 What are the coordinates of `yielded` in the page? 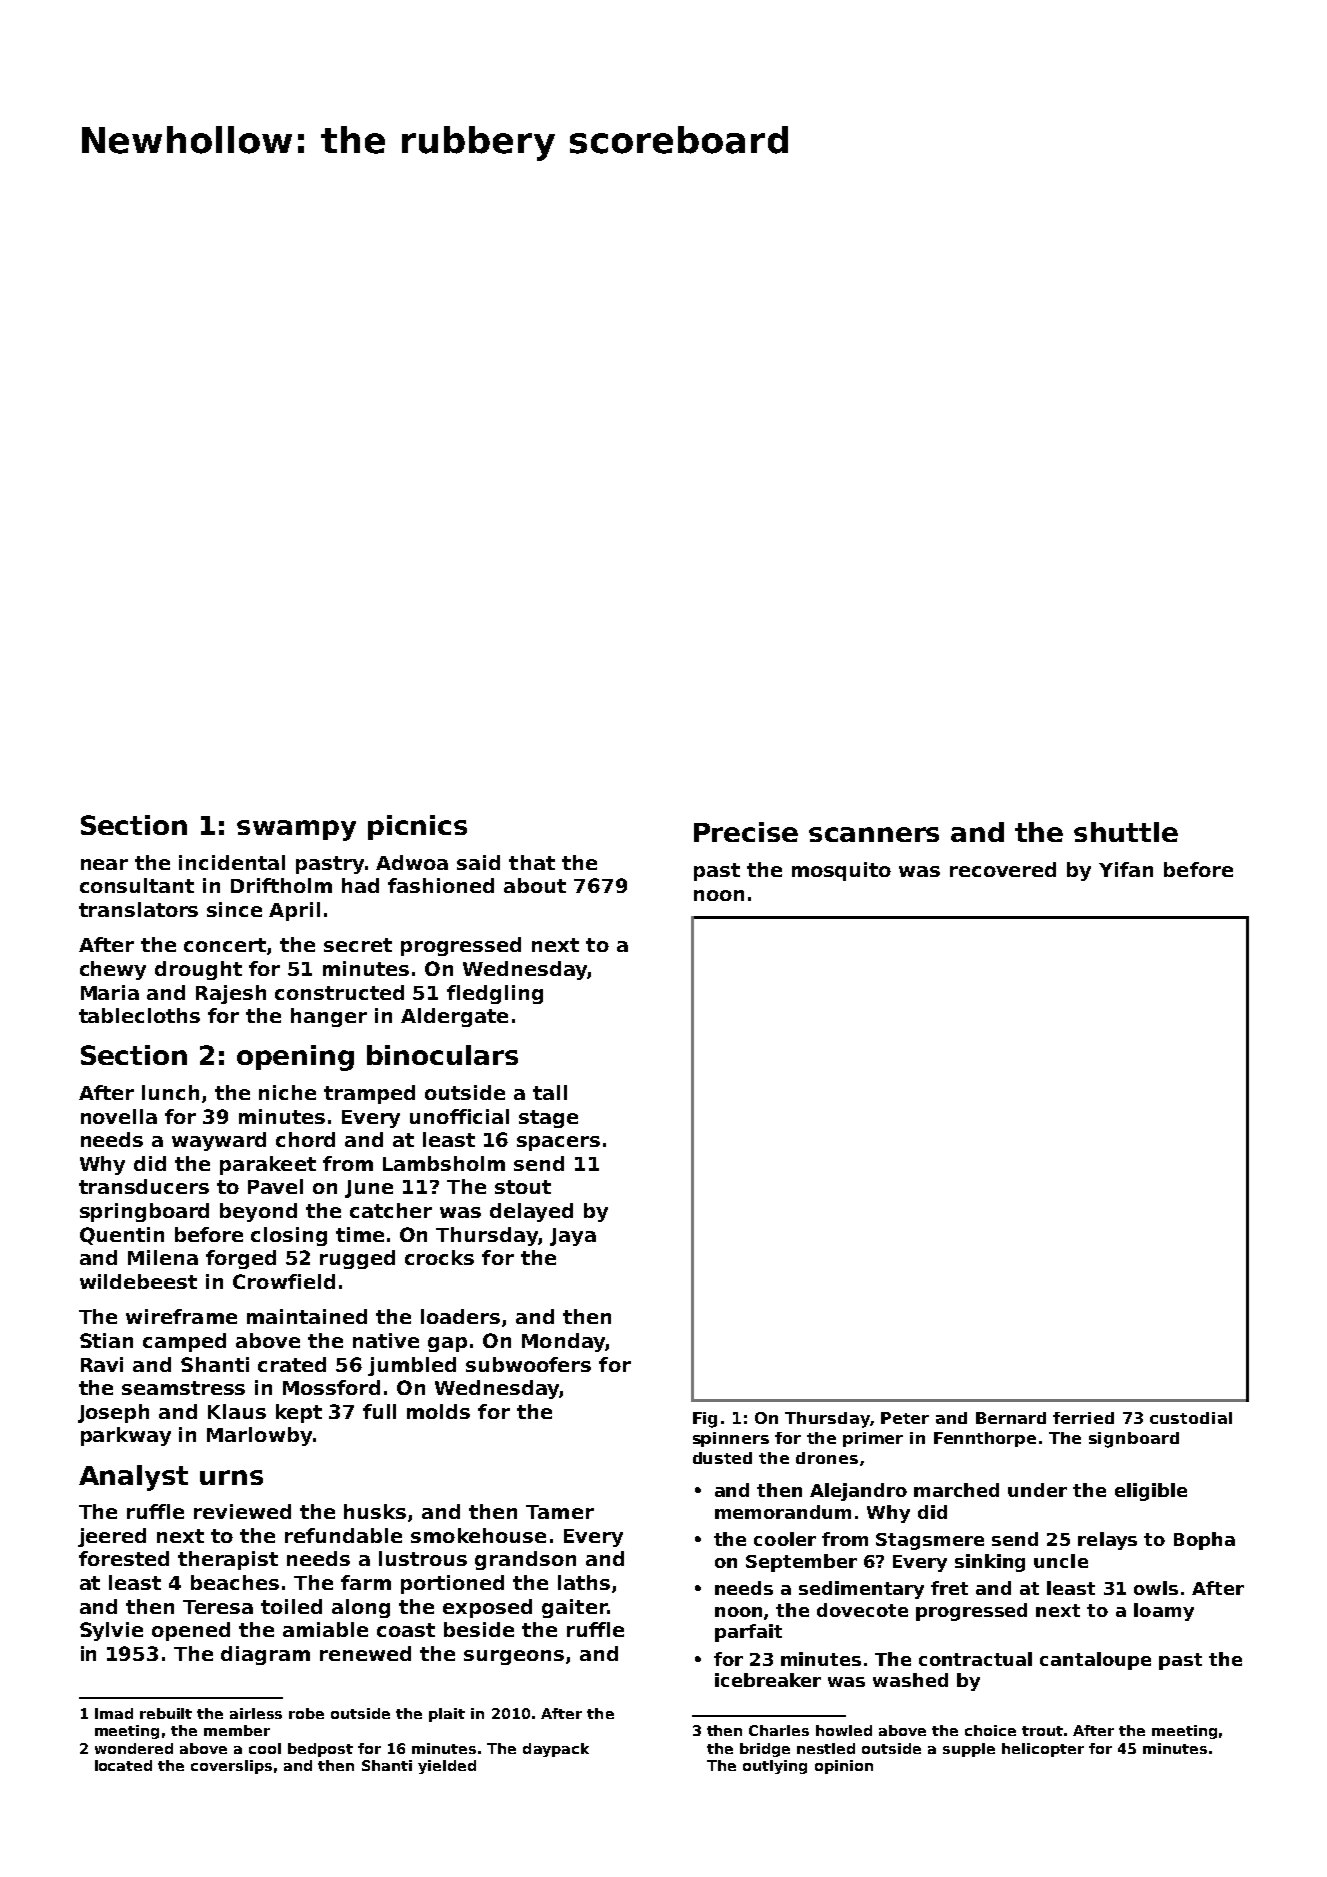 It's located at (447, 1767).
